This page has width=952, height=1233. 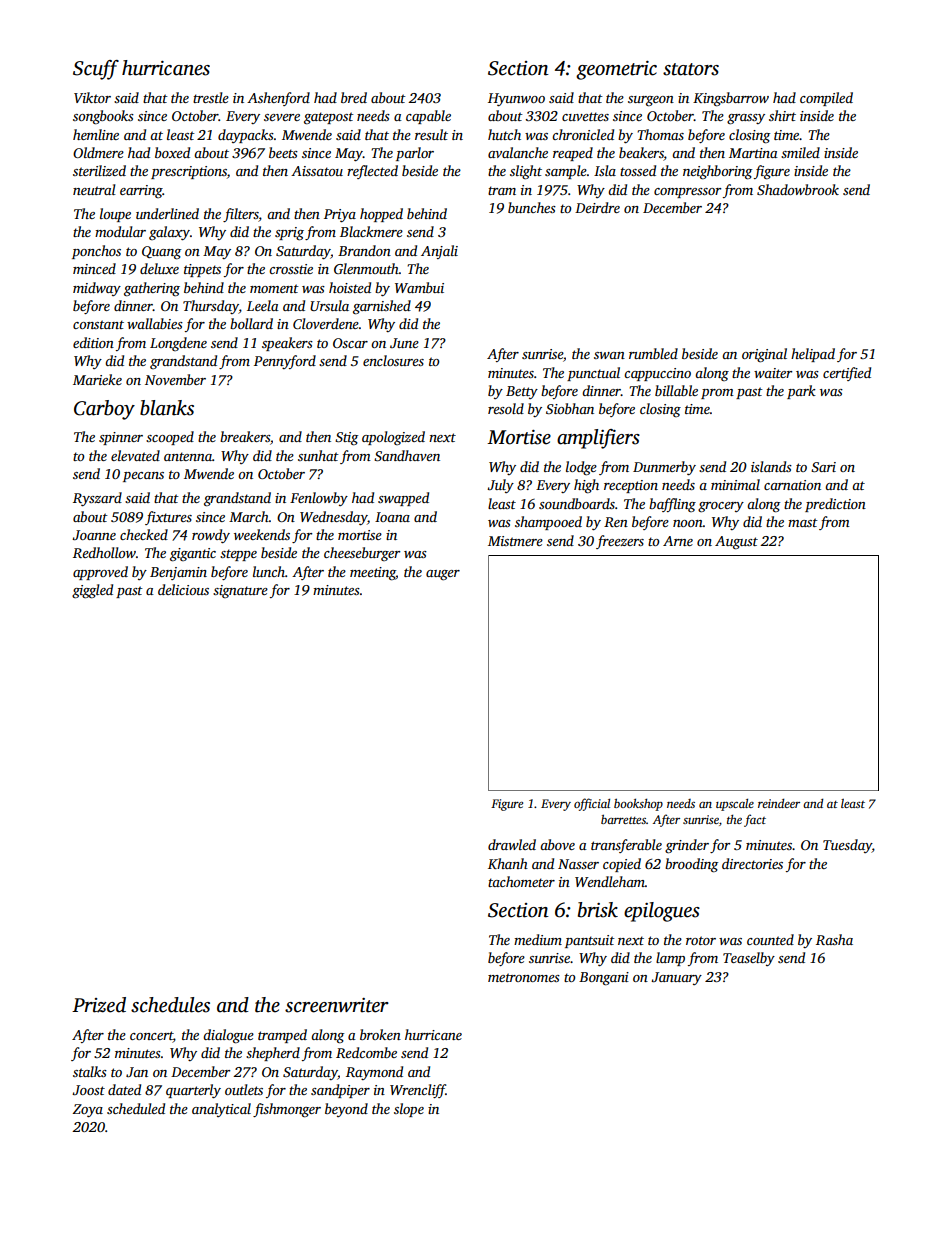 I want to click on slope, so click(x=409, y=1110).
